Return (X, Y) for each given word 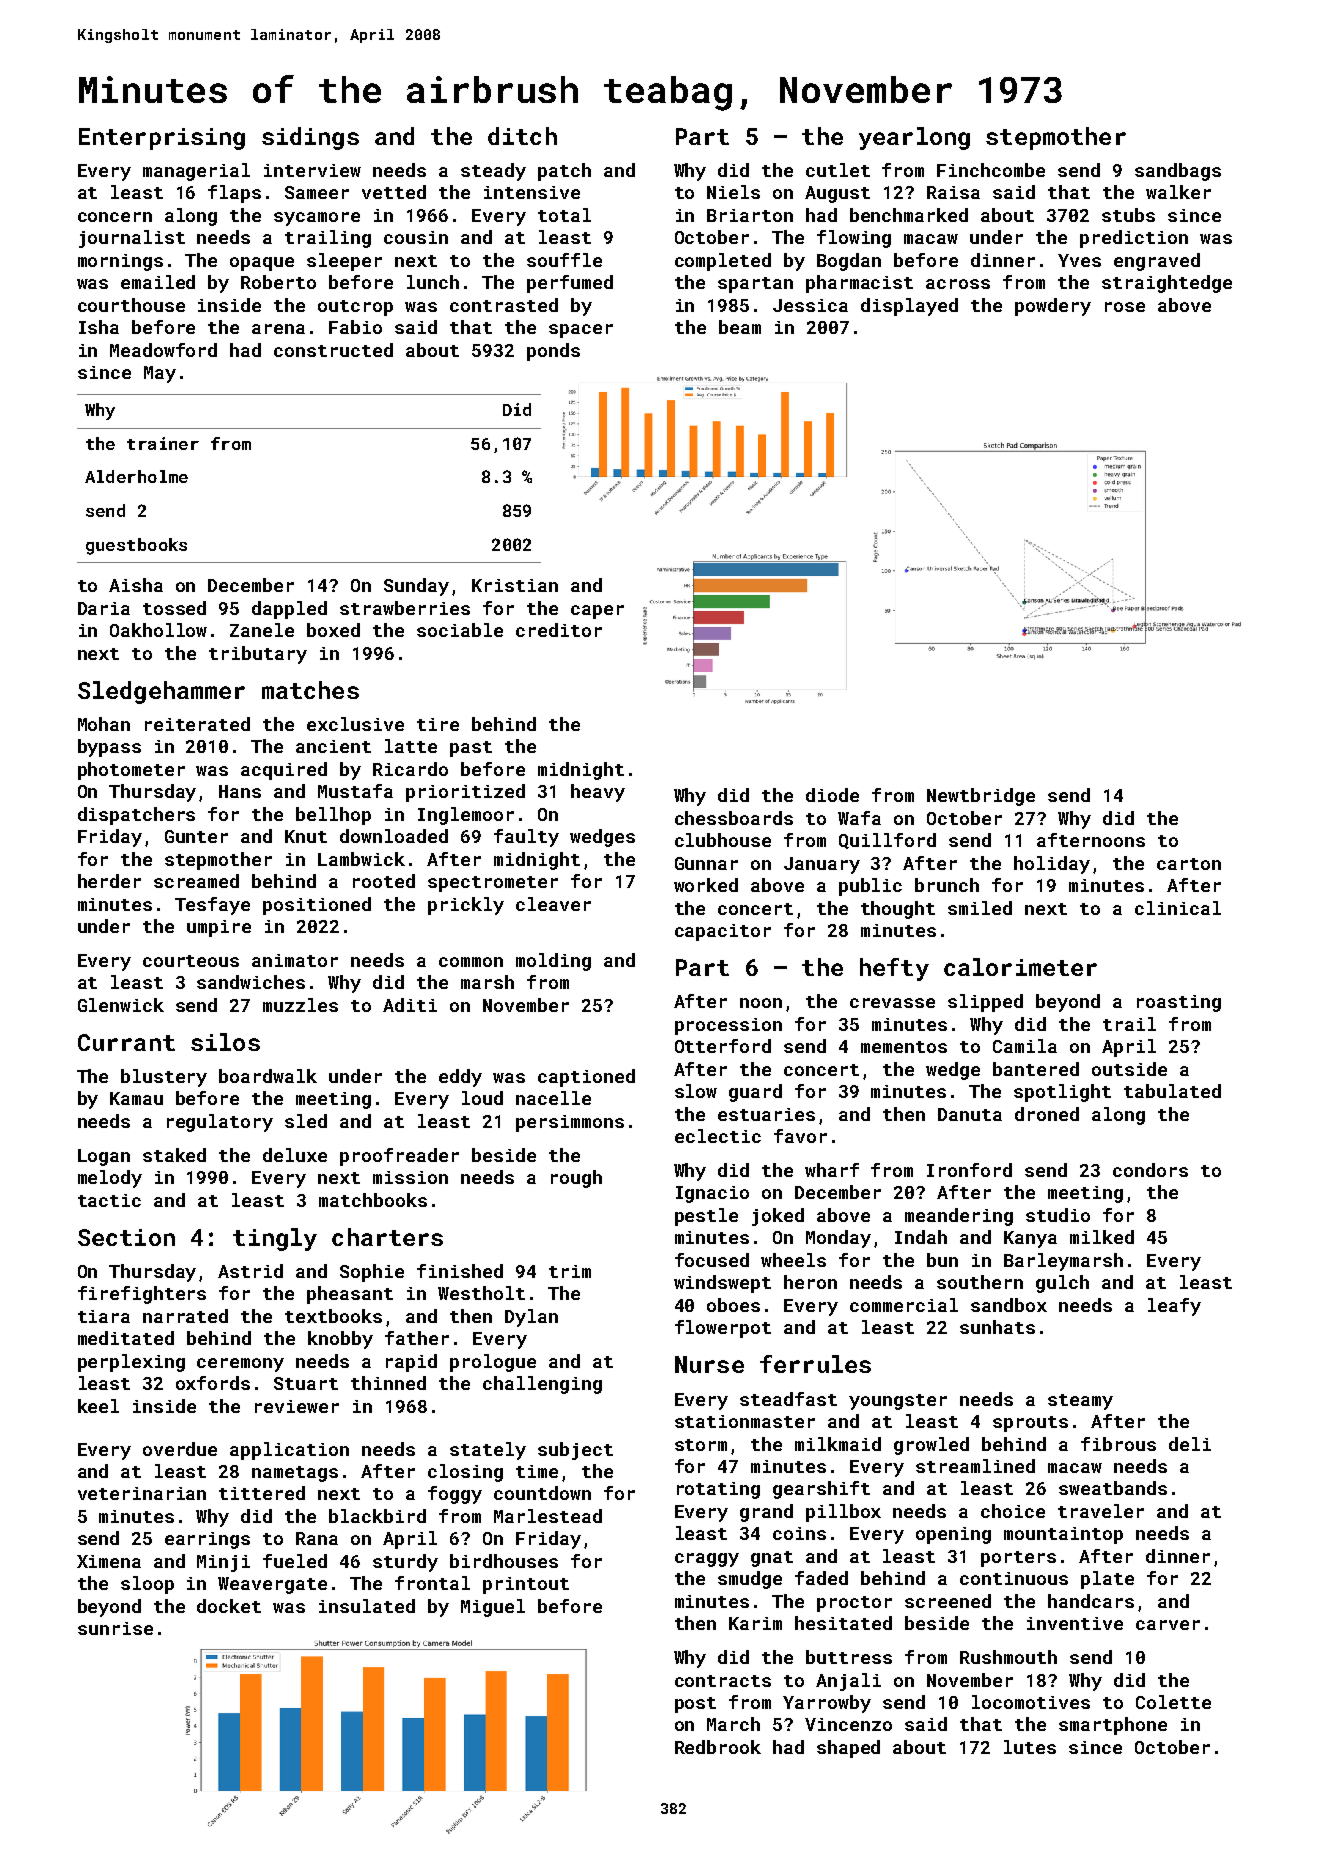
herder (109, 881)
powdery (1053, 307)
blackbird (377, 1516)
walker (1178, 192)
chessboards (734, 818)
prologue (493, 1363)
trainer (163, 443)
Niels (733, 192)
